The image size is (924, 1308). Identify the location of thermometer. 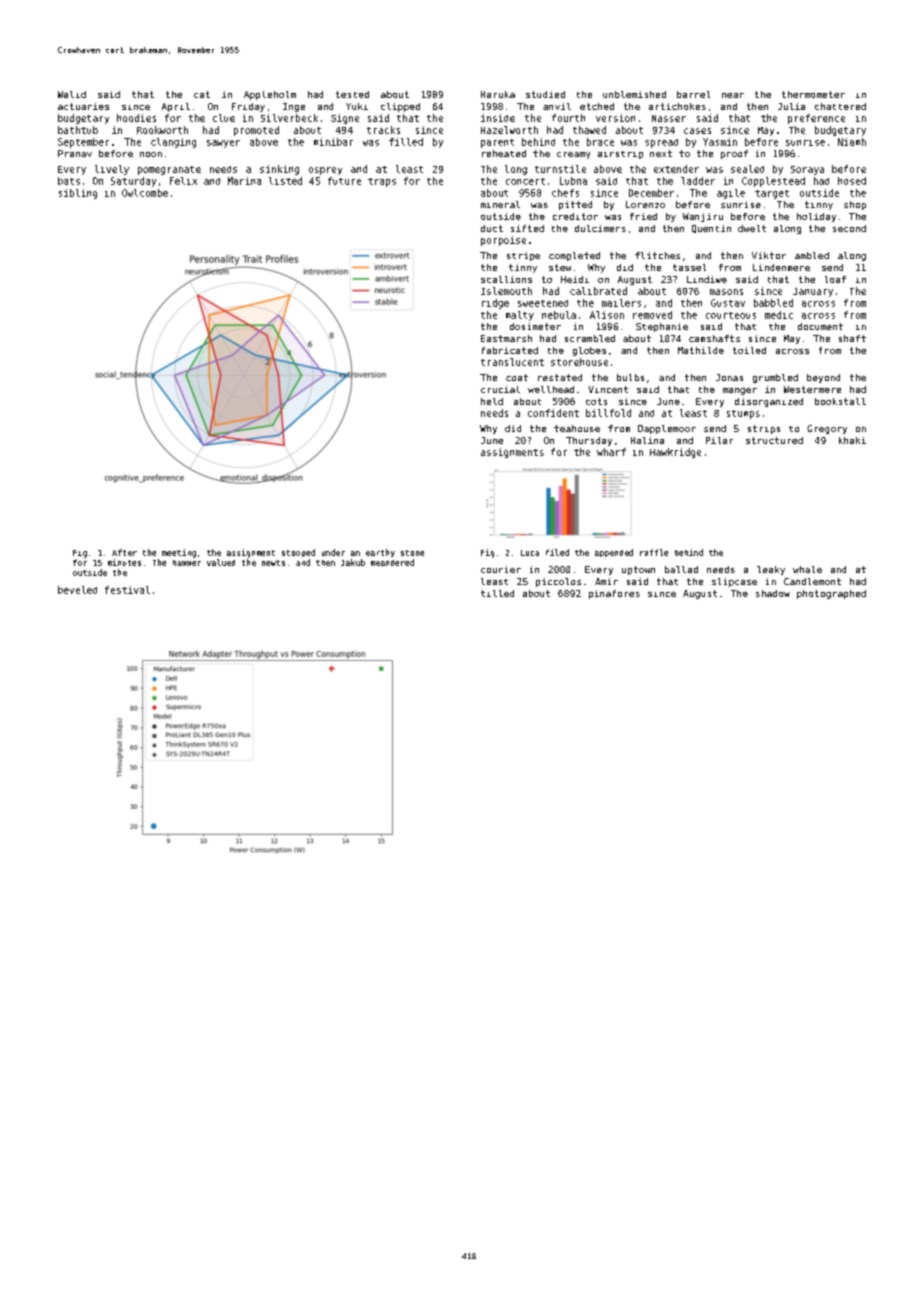
(813, 94).
